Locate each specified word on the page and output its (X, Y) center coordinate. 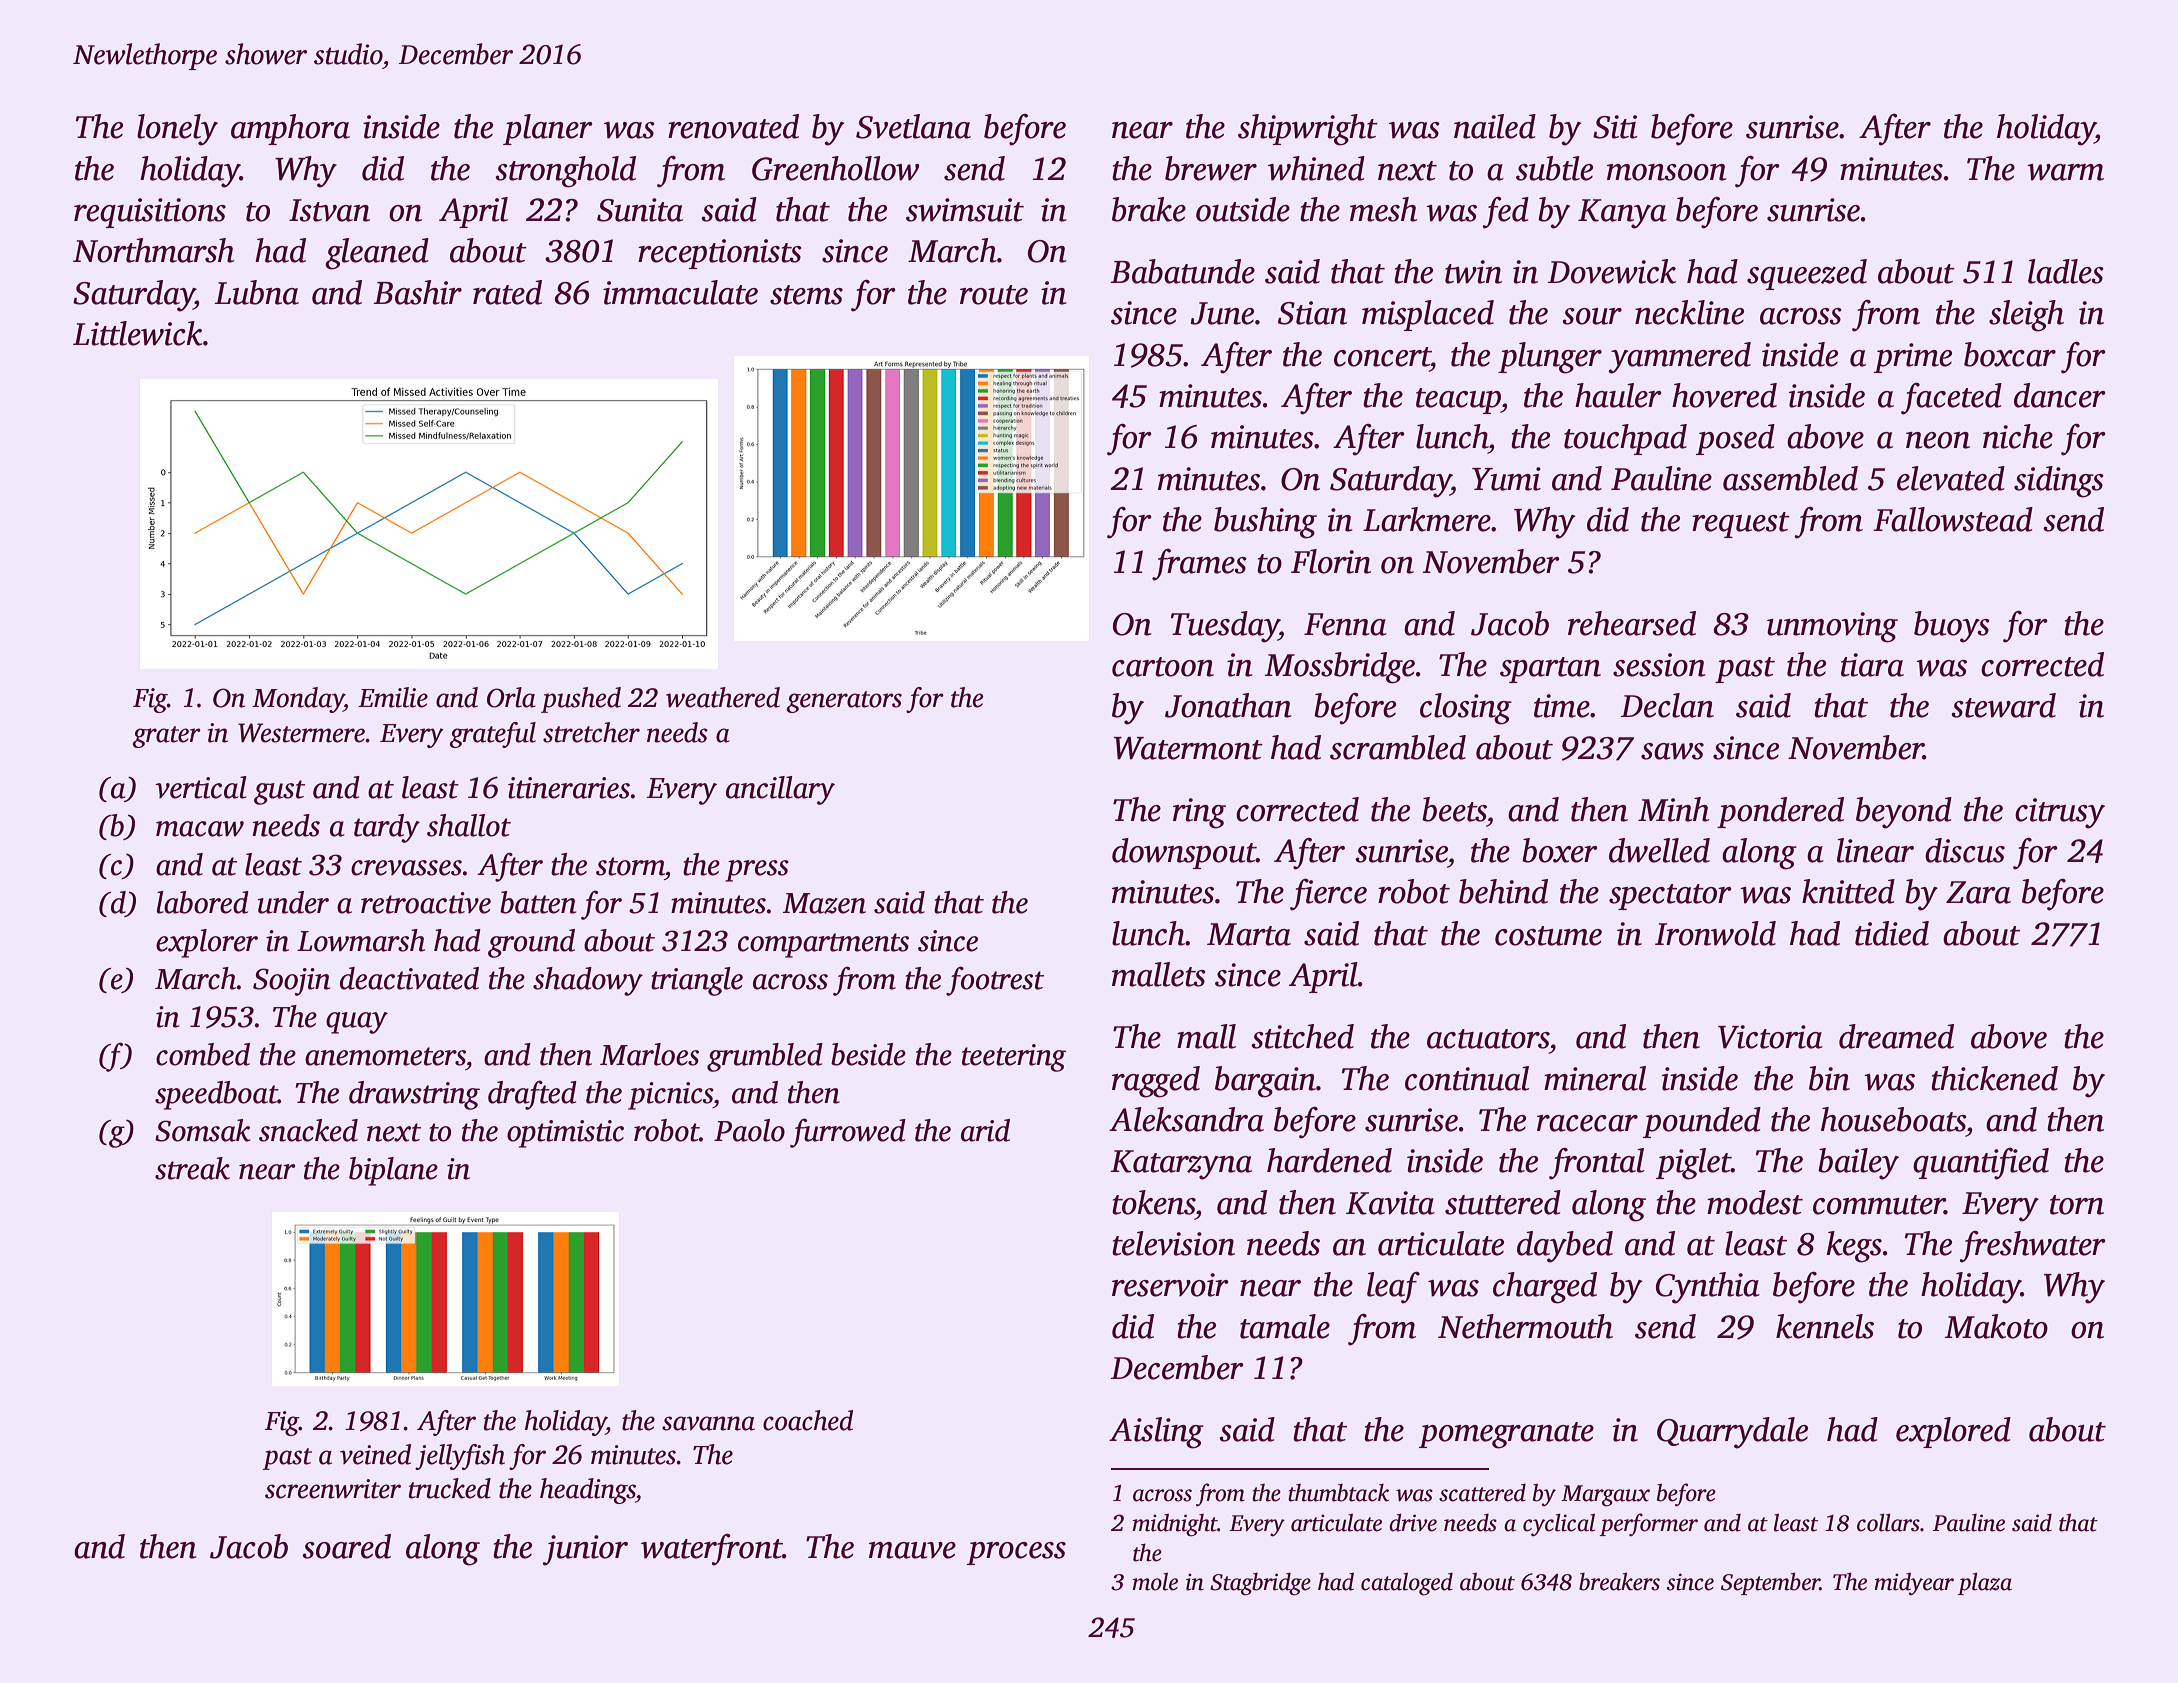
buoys (1952, 627)
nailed (1495, 126)
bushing (1265, 523)
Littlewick (138, 333)
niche (2018, 436)
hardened (1329, 1160)
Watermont (1188, 748)
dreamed (1896, 1036)
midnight (1175, 1525)
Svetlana (913, 126)
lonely (177, 130)
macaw (200, 829)
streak (192, 1168)
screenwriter (333, 1489)
